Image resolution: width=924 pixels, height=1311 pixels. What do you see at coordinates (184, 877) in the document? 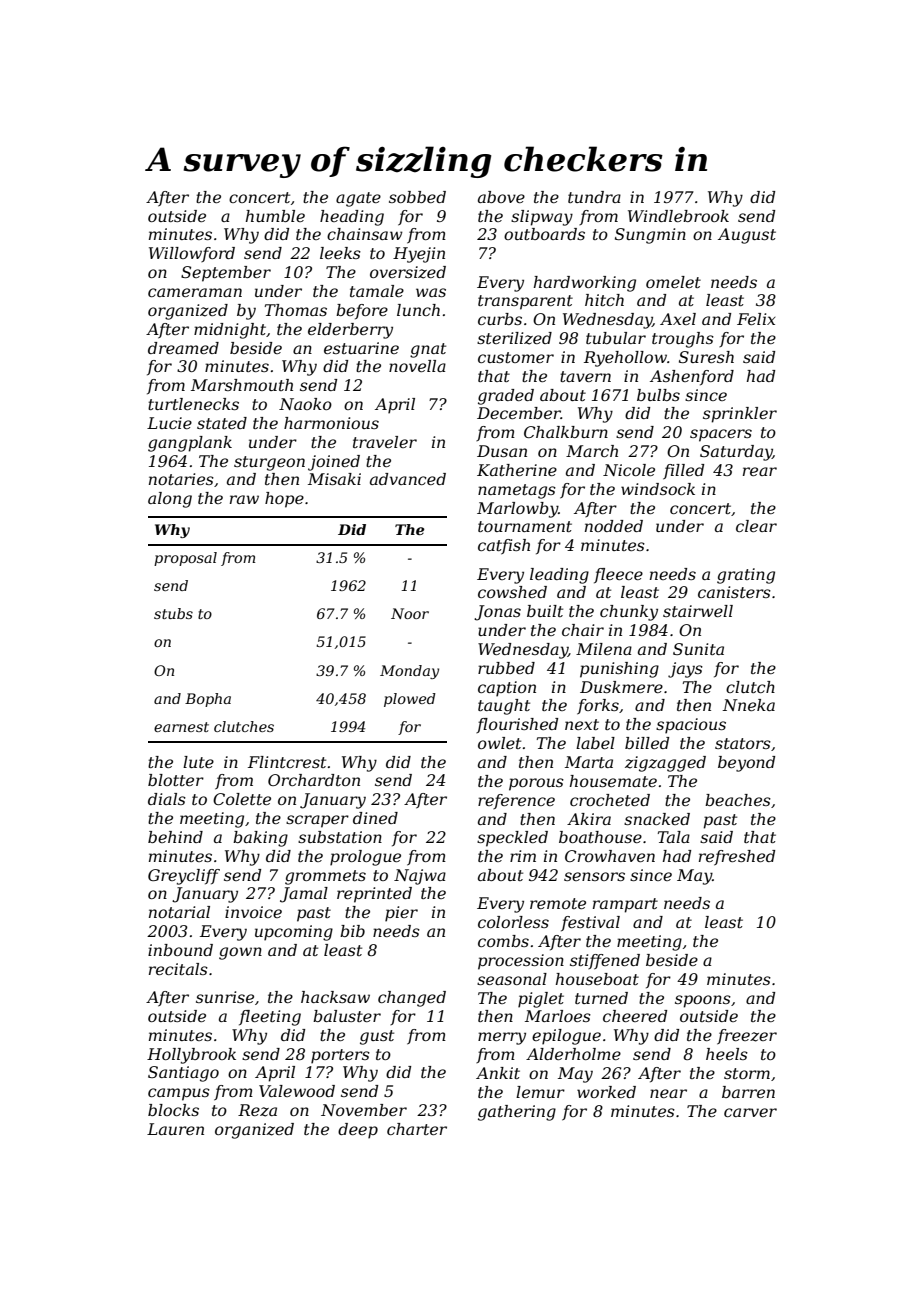
I see `Greycliff` at bounding box center [184, 877].
